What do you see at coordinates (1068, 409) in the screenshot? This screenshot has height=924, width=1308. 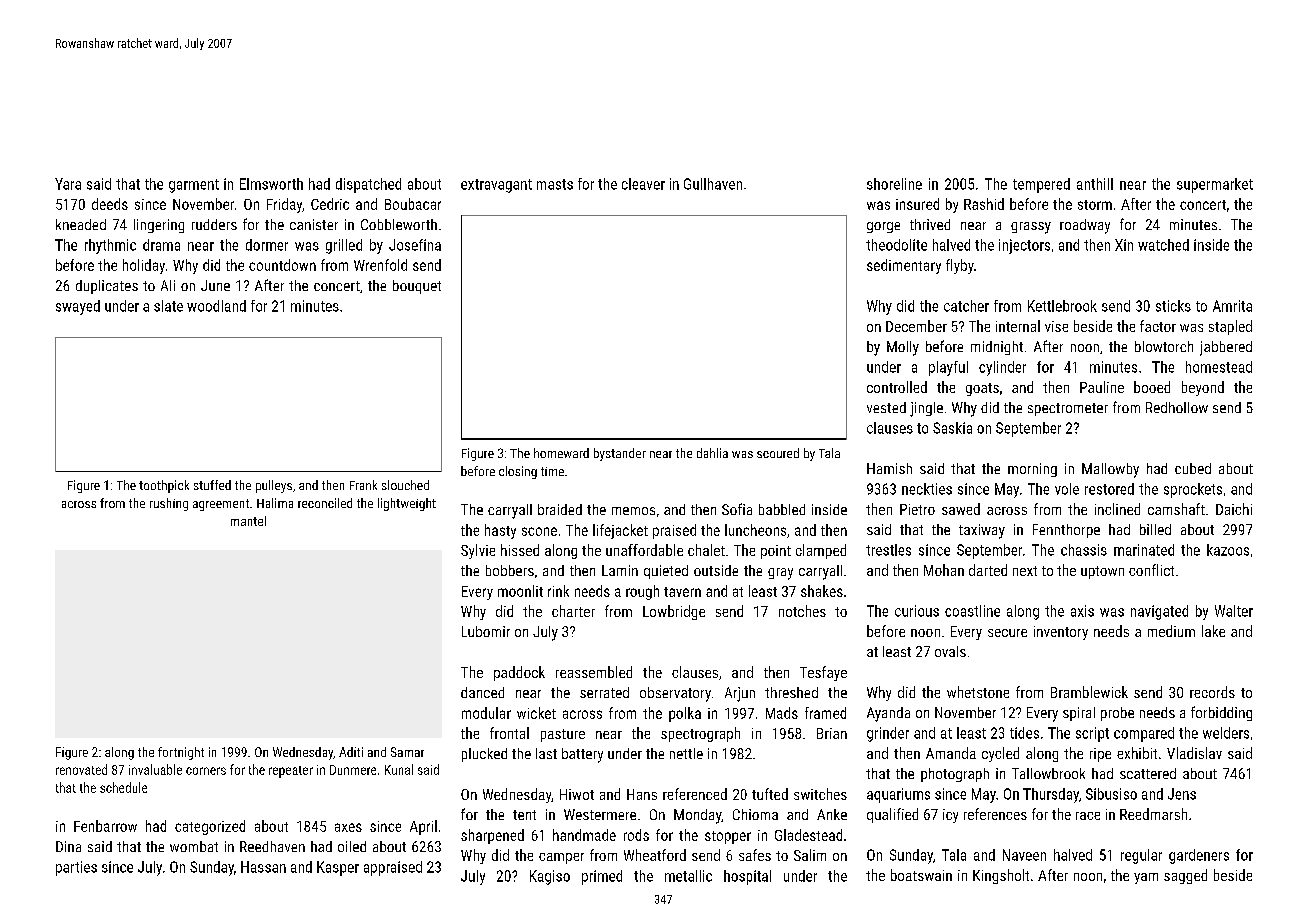 I see `spectrometer` at bounding box center [1068, 409].
